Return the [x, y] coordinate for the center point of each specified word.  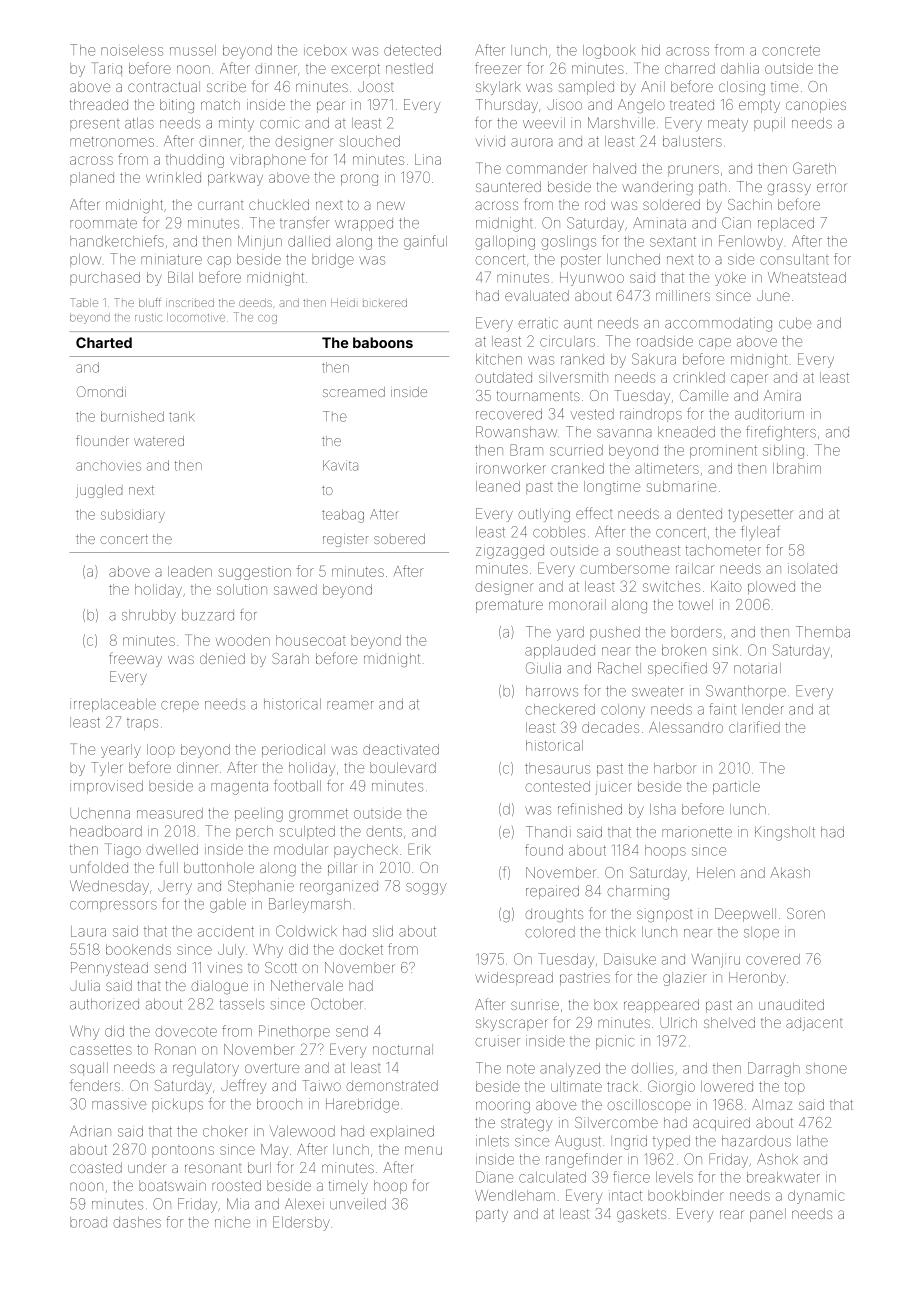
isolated [812, 568]
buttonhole [219, 867]
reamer [350, 705]
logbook [609, 52]
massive [119, 1105]
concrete [791, 50]
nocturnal [403, 1049]
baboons [383, 342]
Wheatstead [807, 277]
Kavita [340, 465]
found [544, 850]
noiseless [132, 50]
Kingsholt [785, 833]
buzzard [208, 615]
